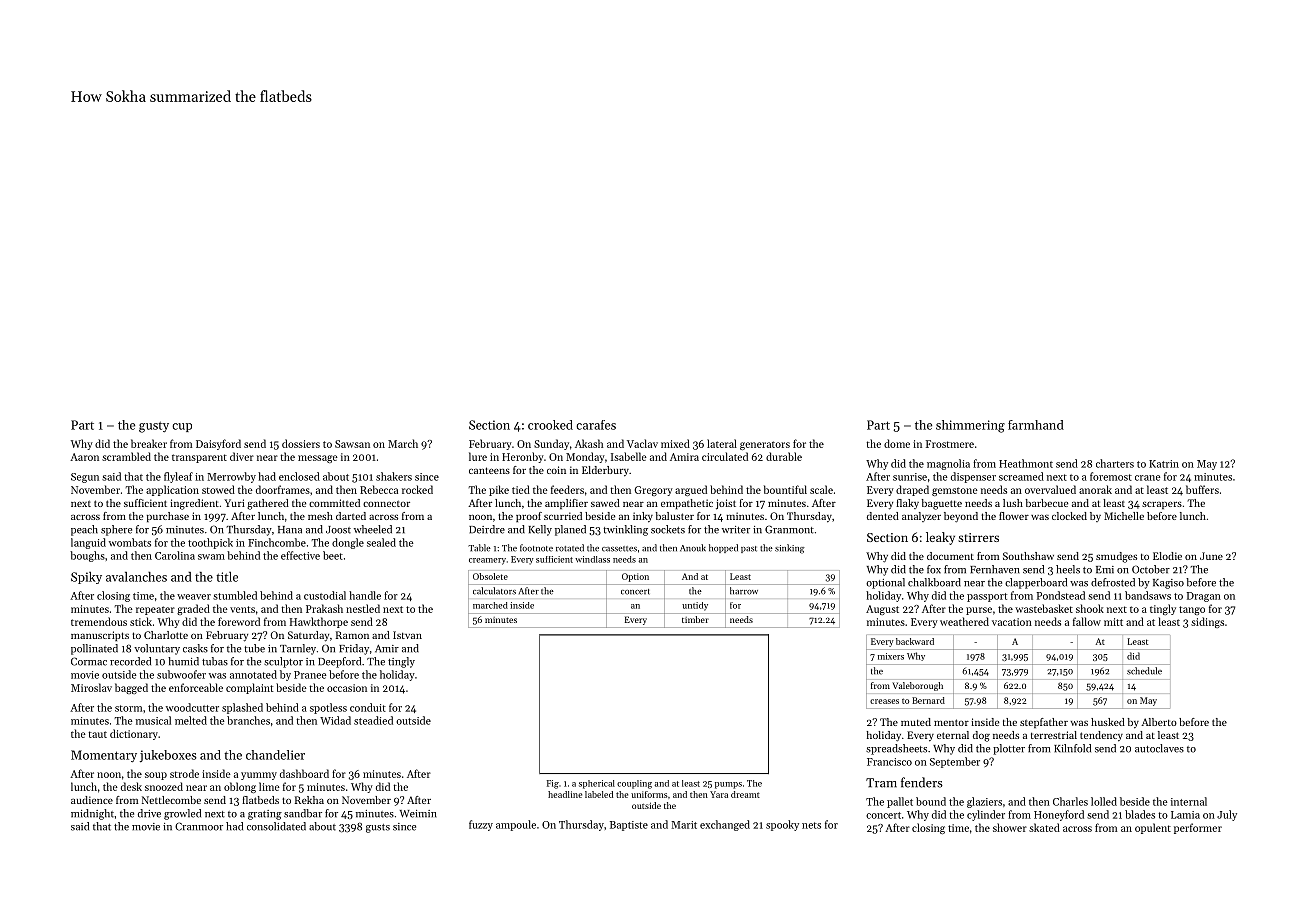  Describe the element at coordinates (1164, 464) in the screenshot. I see `Katrin` at that location.
